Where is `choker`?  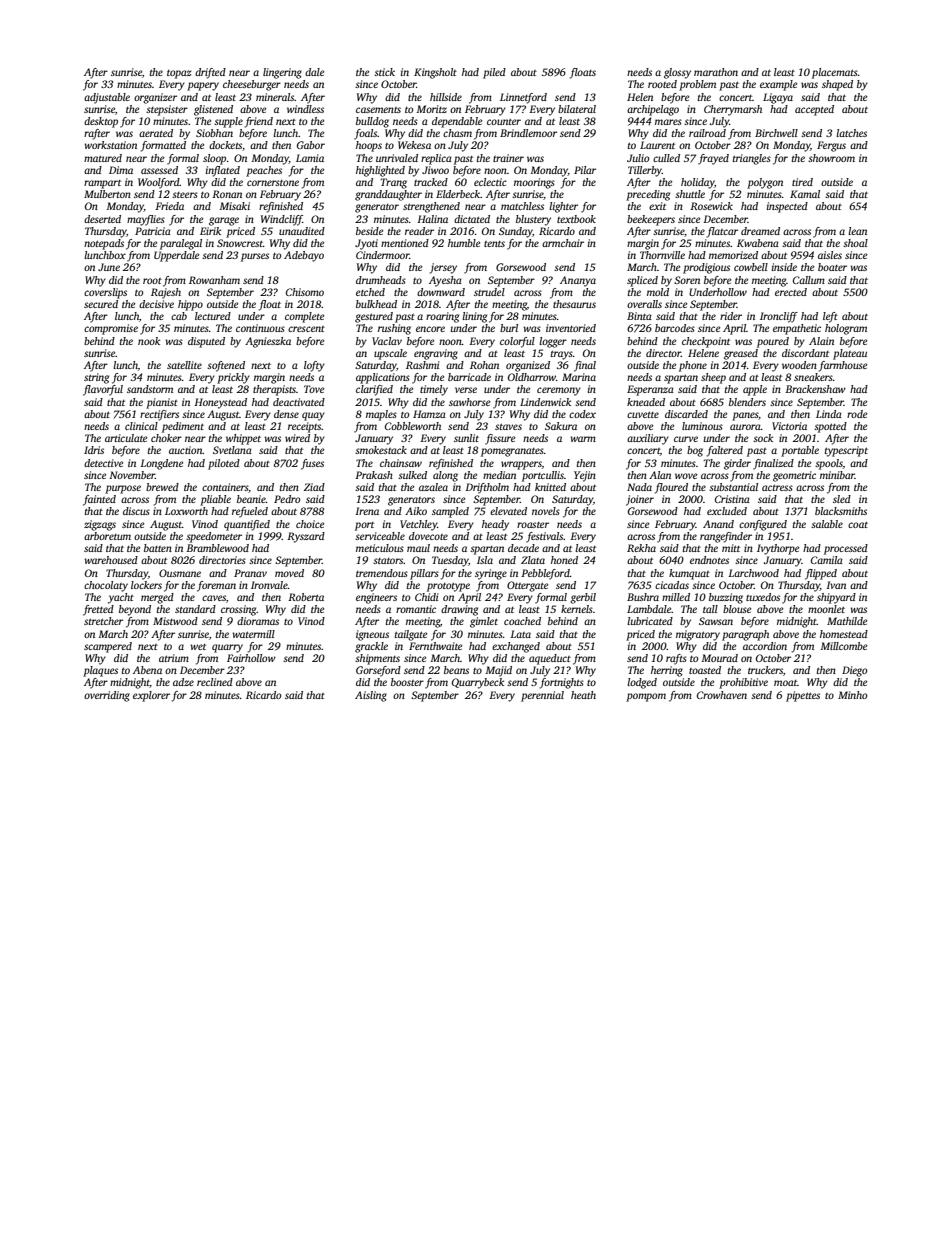 choker is located at coordinates (166, 438).
